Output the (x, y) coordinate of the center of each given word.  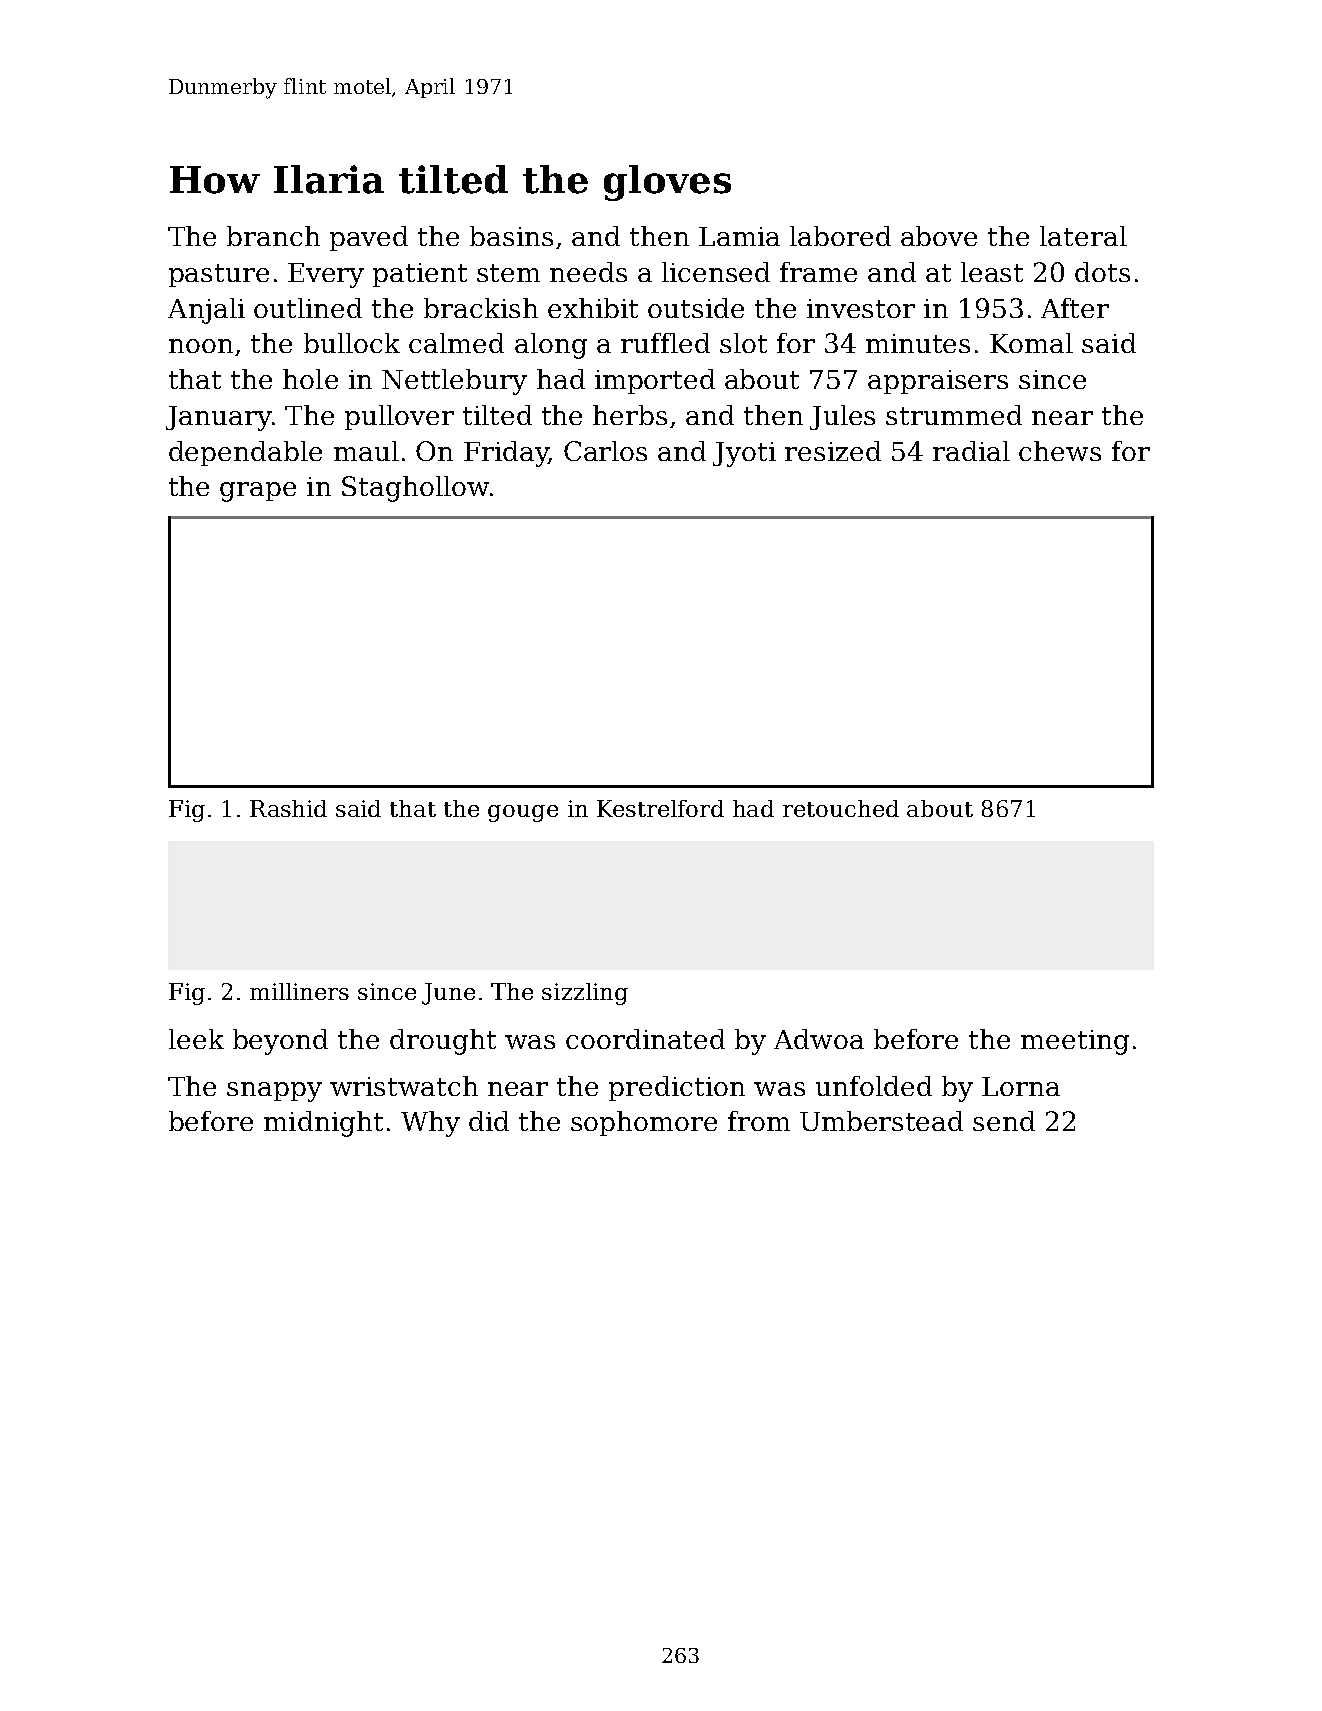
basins (511, 236)
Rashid (288, 808)
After (1075, 308)
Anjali (206, 311)
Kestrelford (660, 808)
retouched (841, 808)
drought (443, 1042)
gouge (523, 813)
